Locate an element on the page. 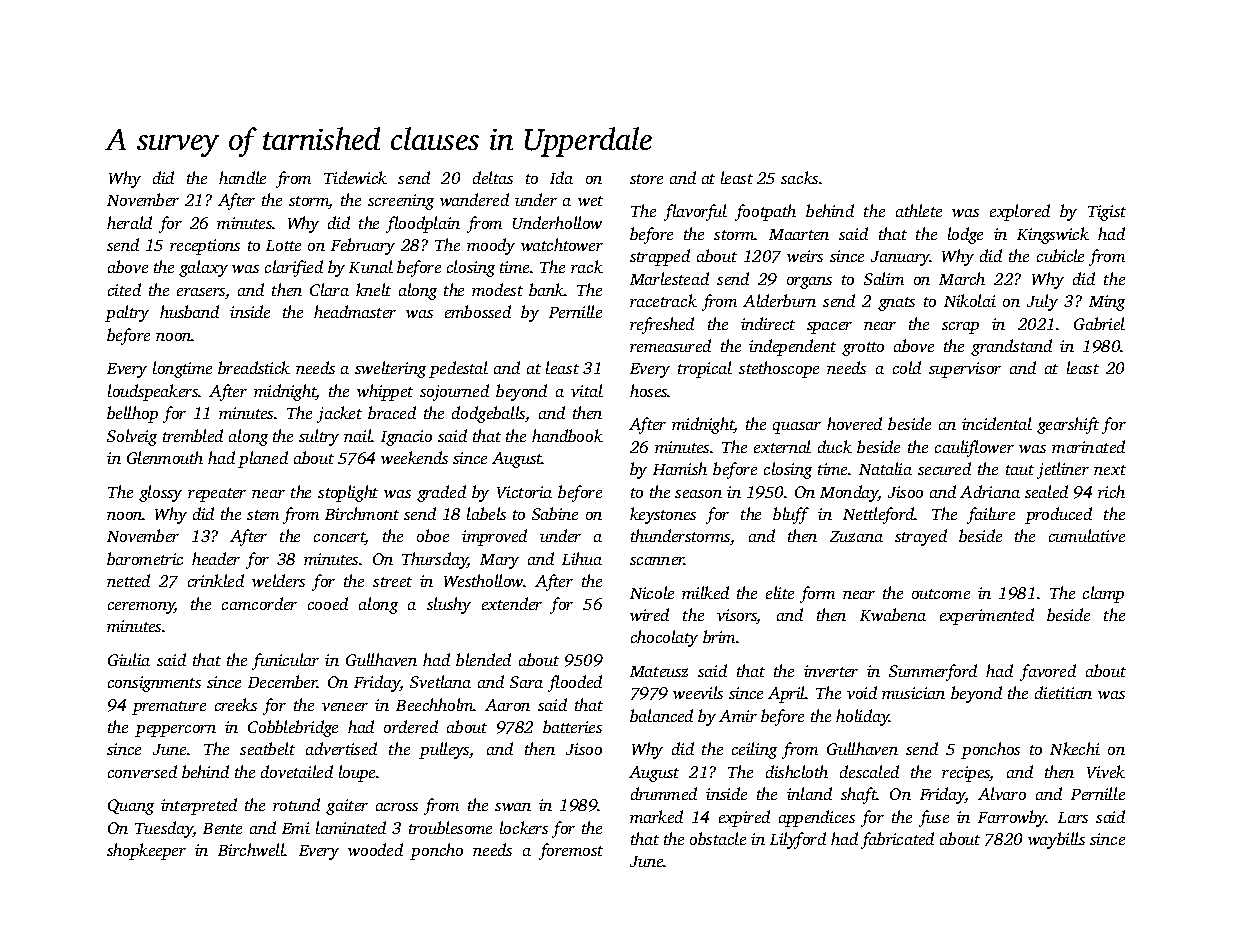 This image has width=1233, height=952. Giulia is located at coordinates (129, 659).
